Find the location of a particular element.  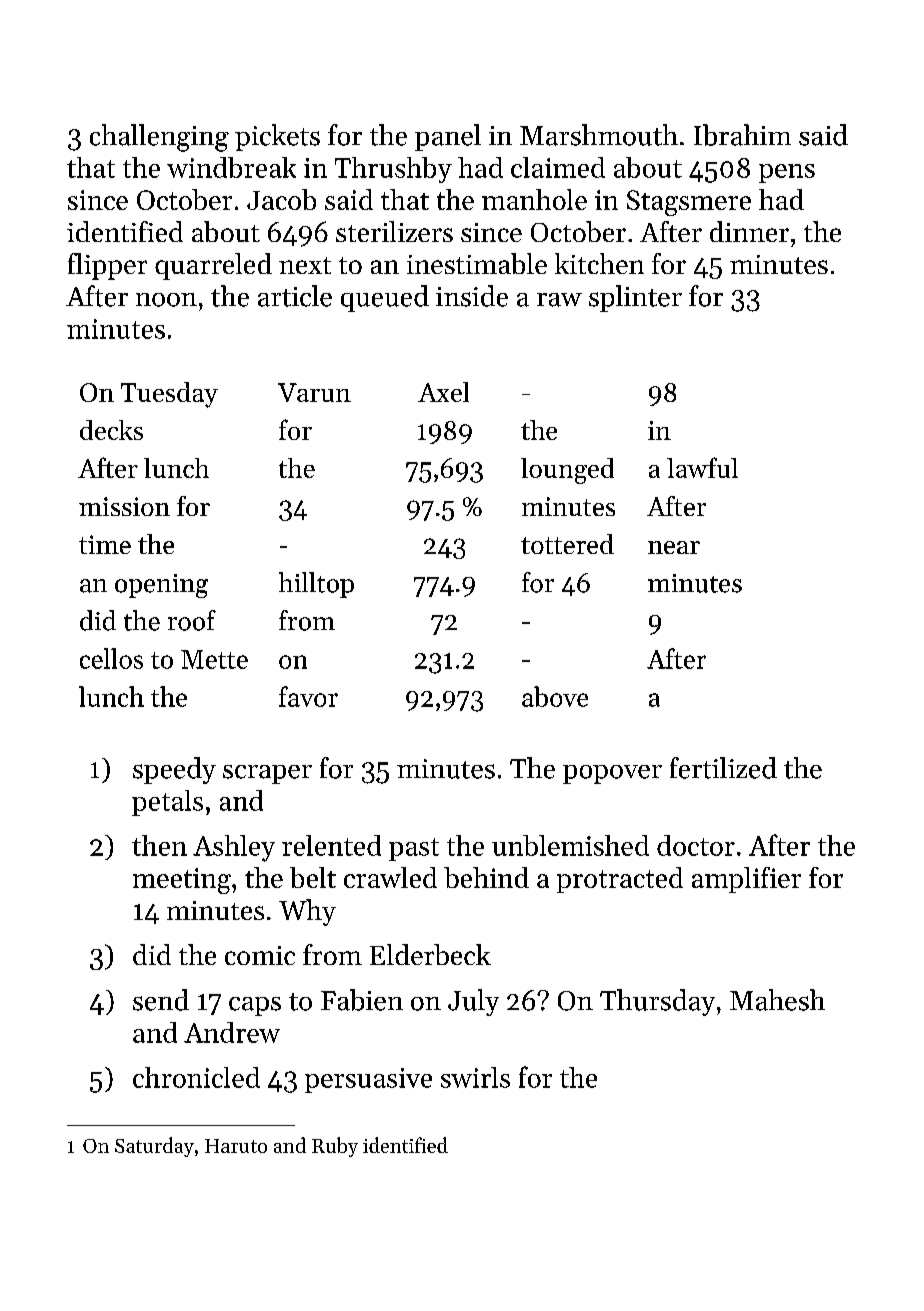

doctor is located at coordinates (696, 845).
